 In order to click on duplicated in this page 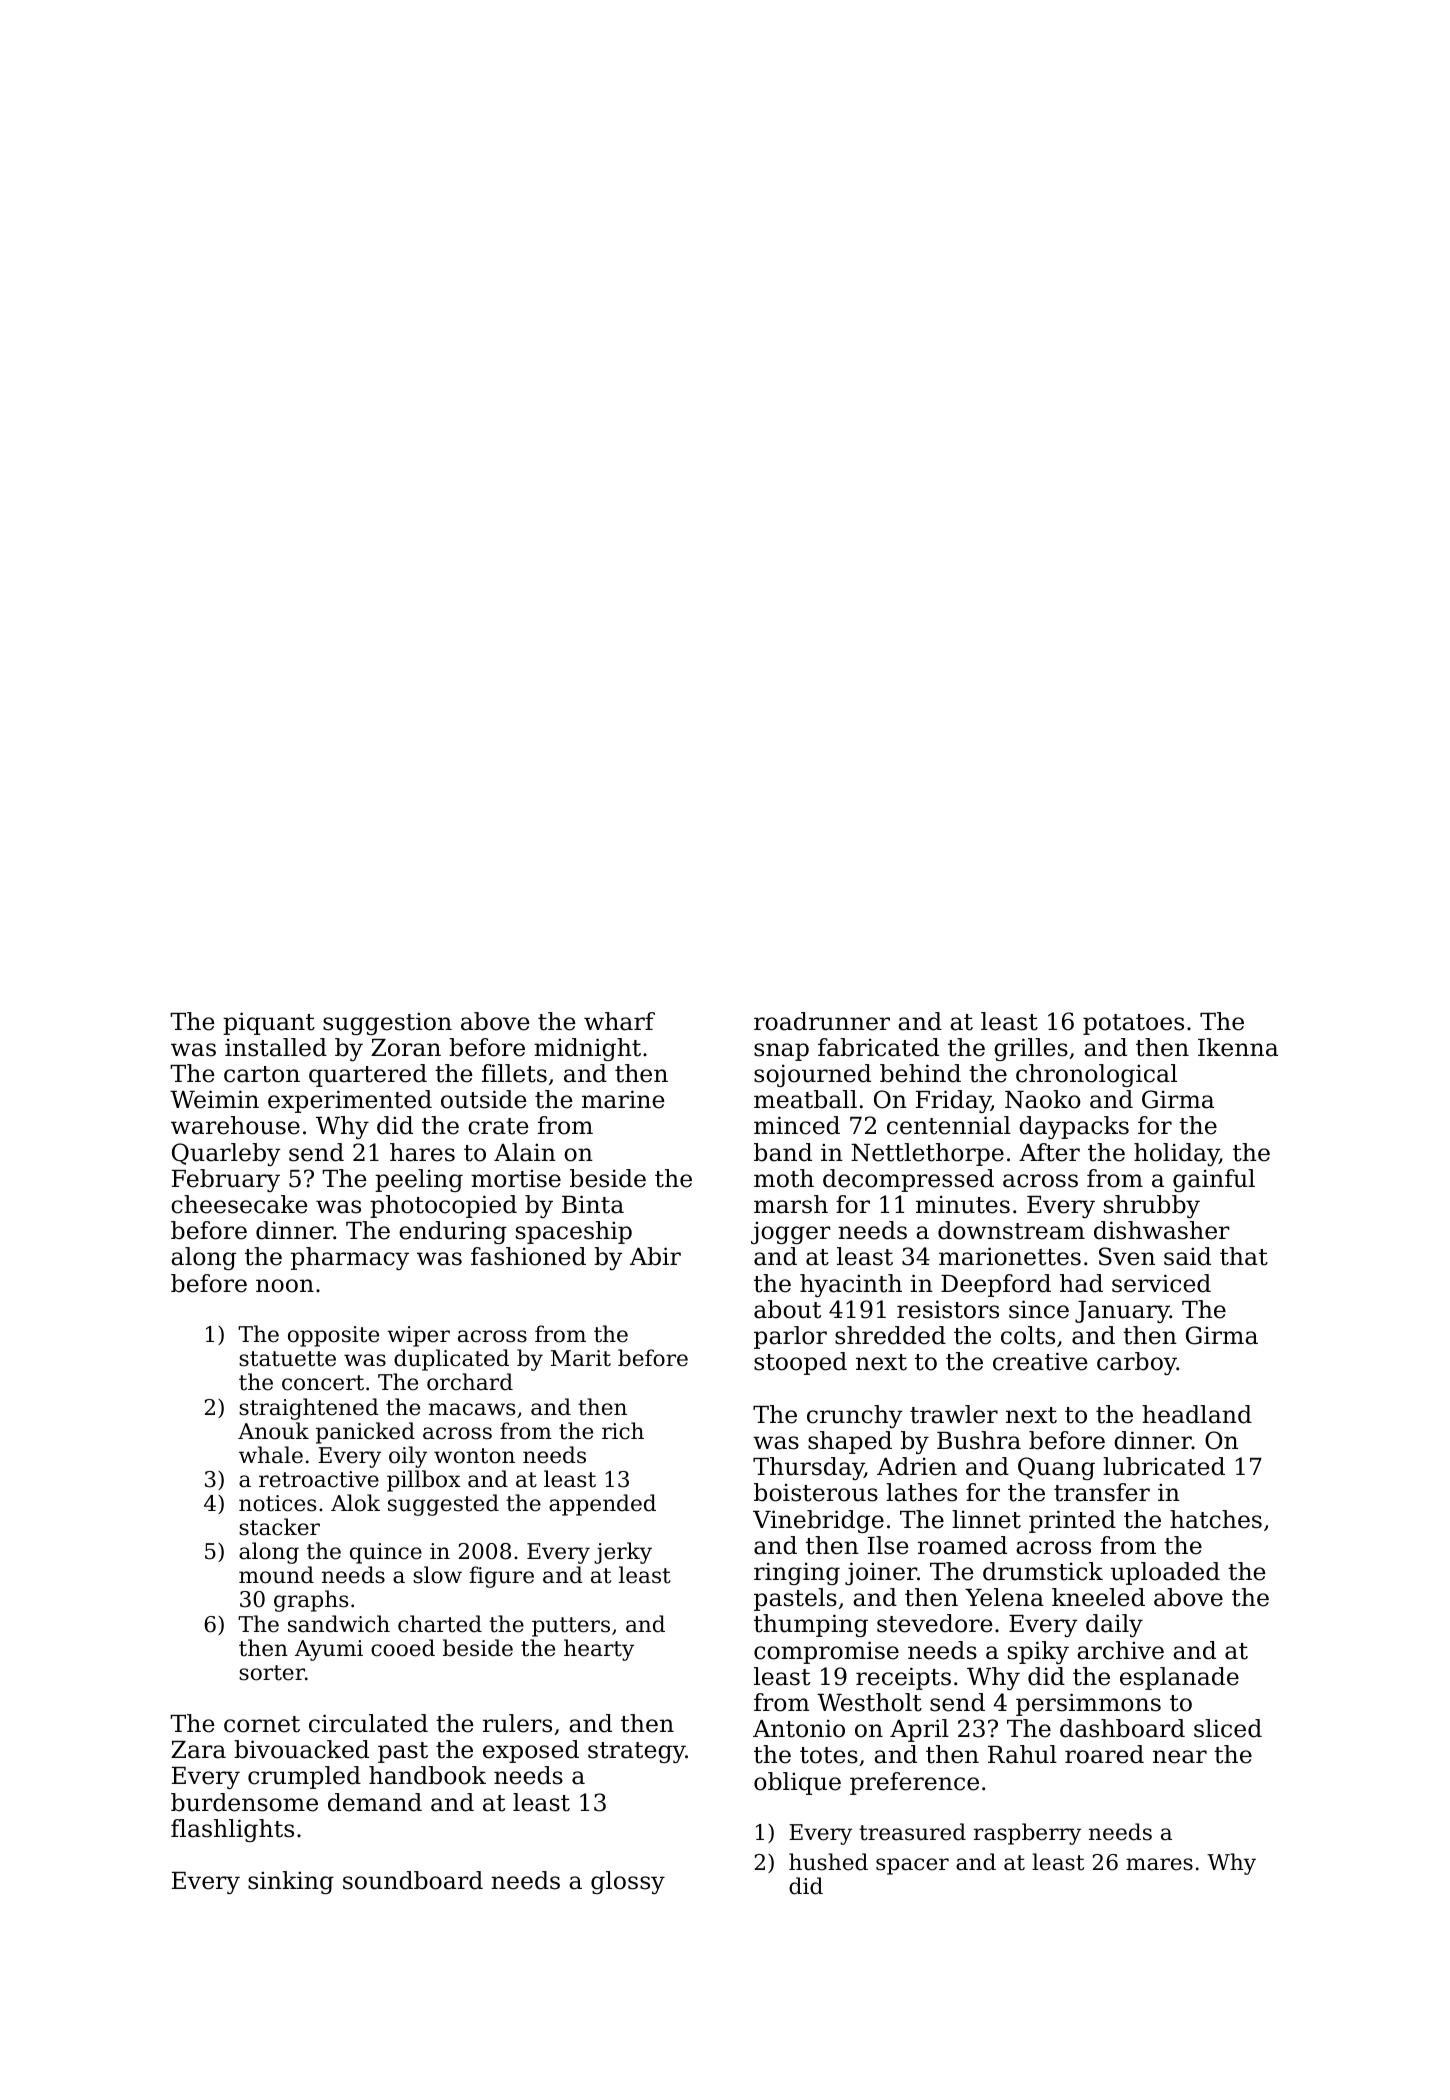, I will do `click(451, 1360)`.
